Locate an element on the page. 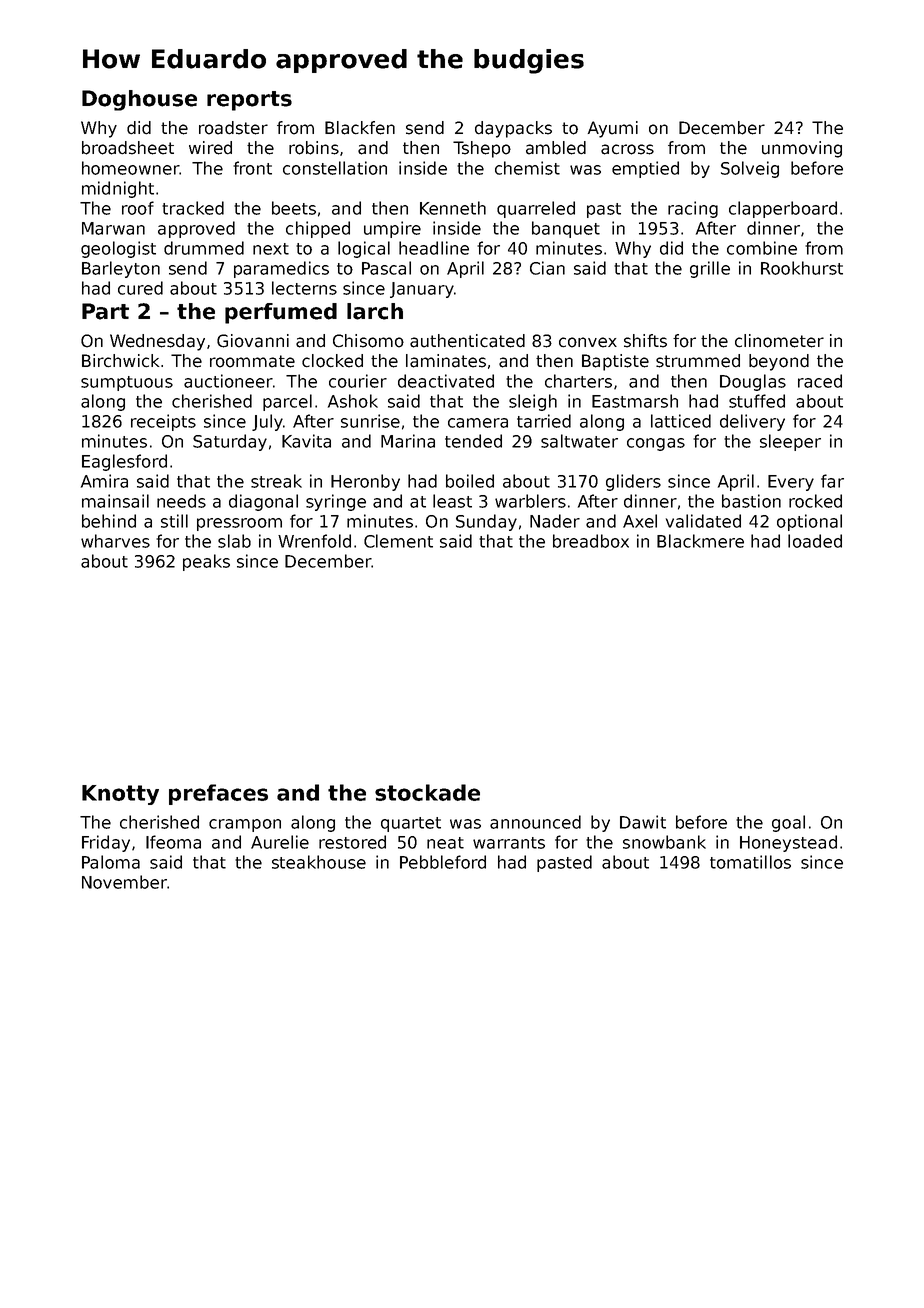 This page has height=1308, width=924. November is located at coordinates (124, 882).
